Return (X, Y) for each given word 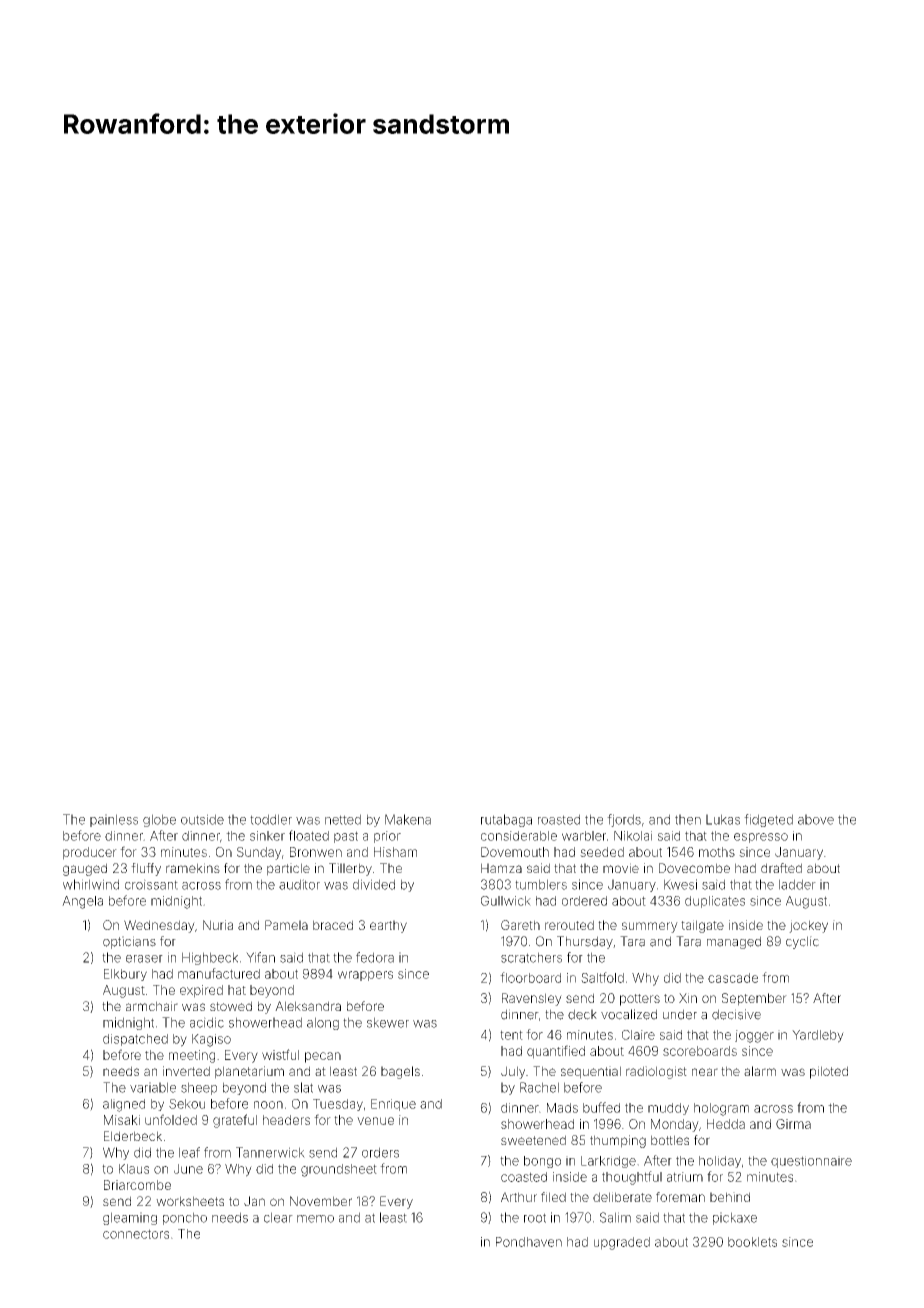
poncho (185, 1218)
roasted (559, 819)
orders (380, 1152)
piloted (829, 1072)
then (688, 819)
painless (114, 820)
